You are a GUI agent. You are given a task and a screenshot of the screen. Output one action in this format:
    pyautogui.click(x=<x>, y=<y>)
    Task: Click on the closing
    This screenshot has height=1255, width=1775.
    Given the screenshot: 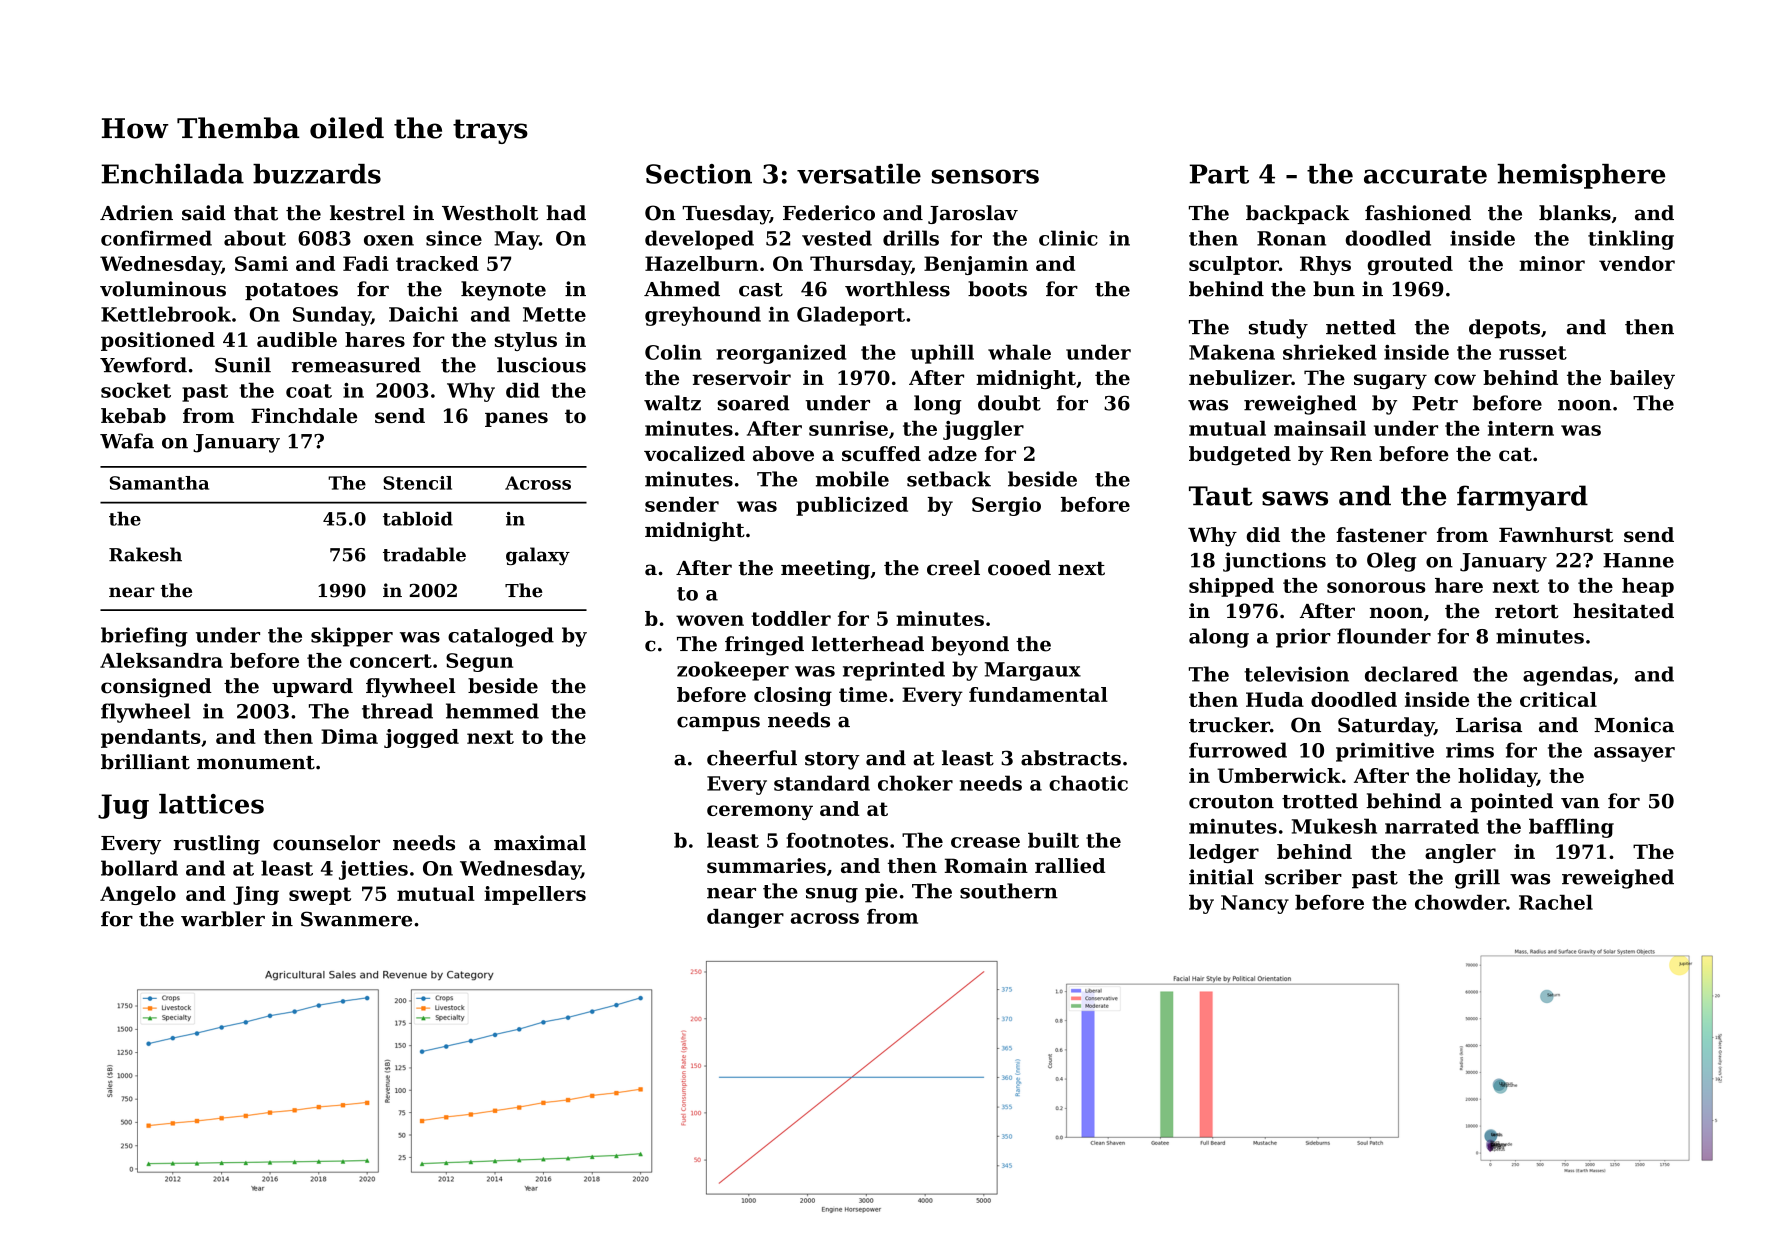 What is the action you would take?
    pyautogui.click(x=793, y=696)
